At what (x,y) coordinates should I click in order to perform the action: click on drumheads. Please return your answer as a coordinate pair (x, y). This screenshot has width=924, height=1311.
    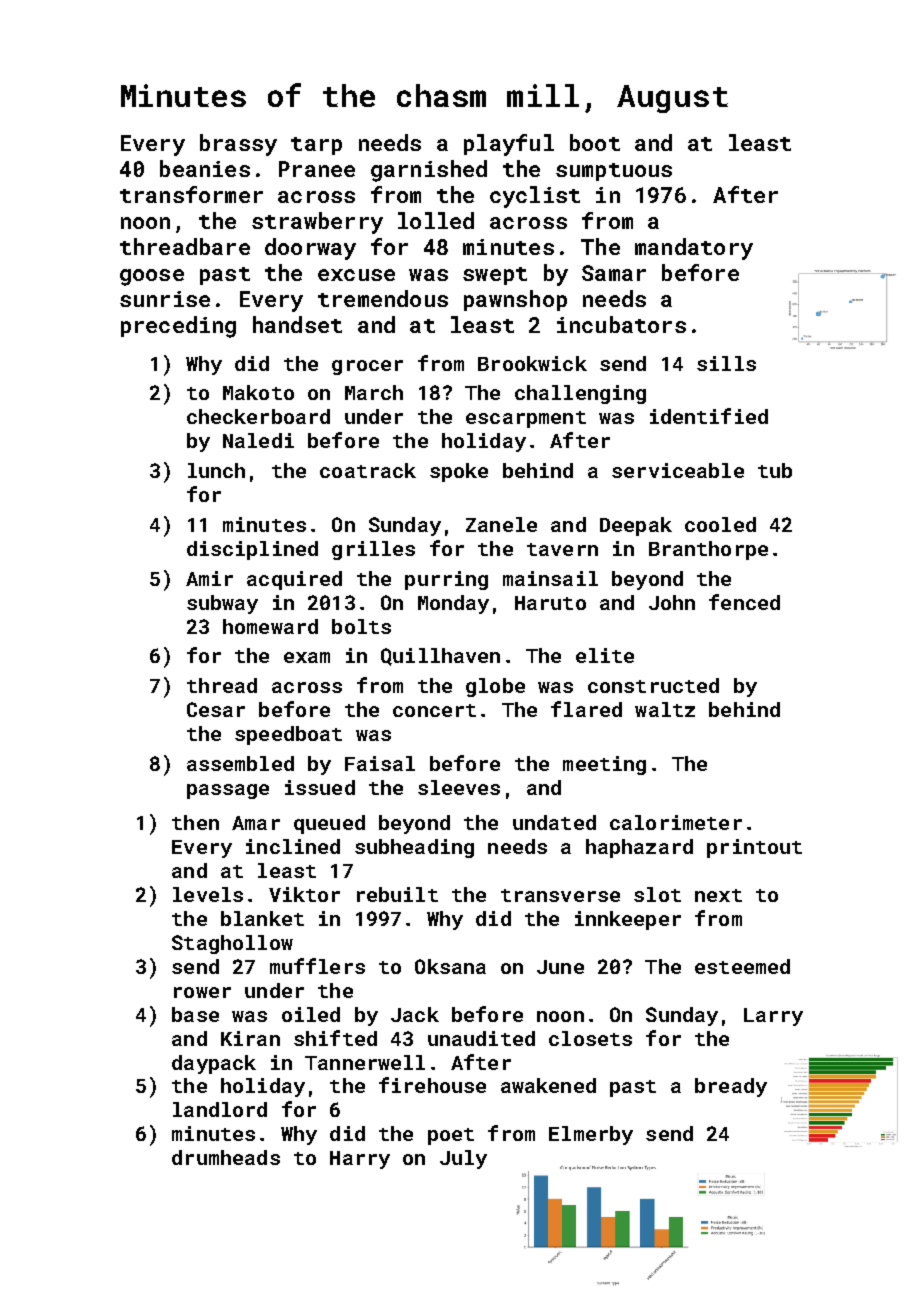
    Looking at the image, I should click on (226, 1157).
